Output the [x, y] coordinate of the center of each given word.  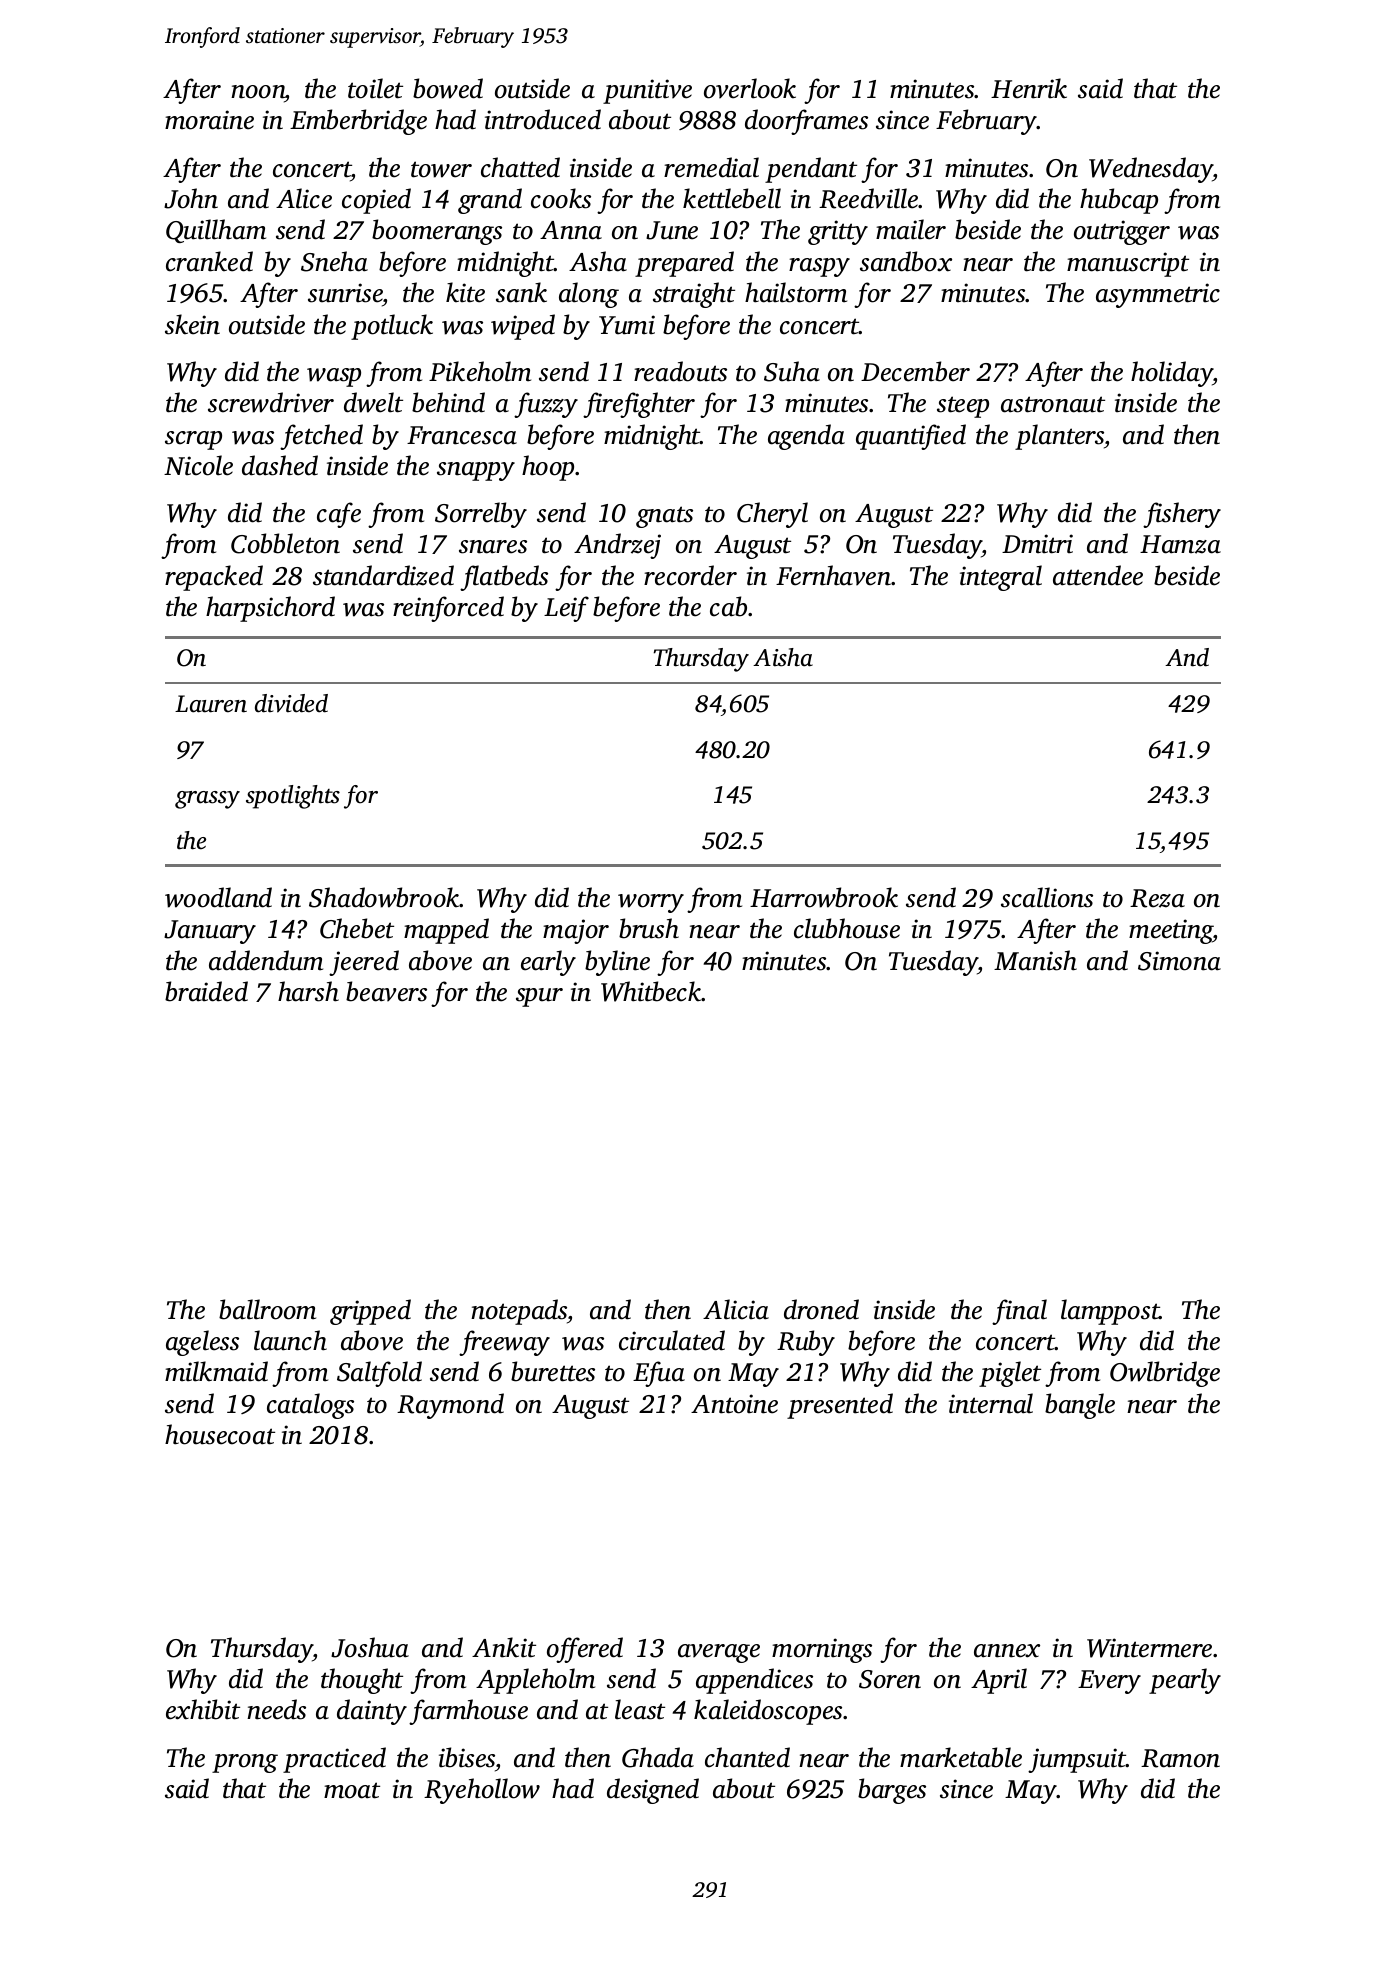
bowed [448, 88]
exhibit [203, 1709]
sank [521, 292]
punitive [647, 91]
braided [206, 991]
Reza [1157, 898]
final [1019, 1312]
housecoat [220, 1434]
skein [192, 324]
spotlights [293, 797]
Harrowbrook [824, 897]
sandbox [906, 261]
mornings [822, 1650]
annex [1007, 1651]
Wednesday [1151, 170]
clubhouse [847, 928]
